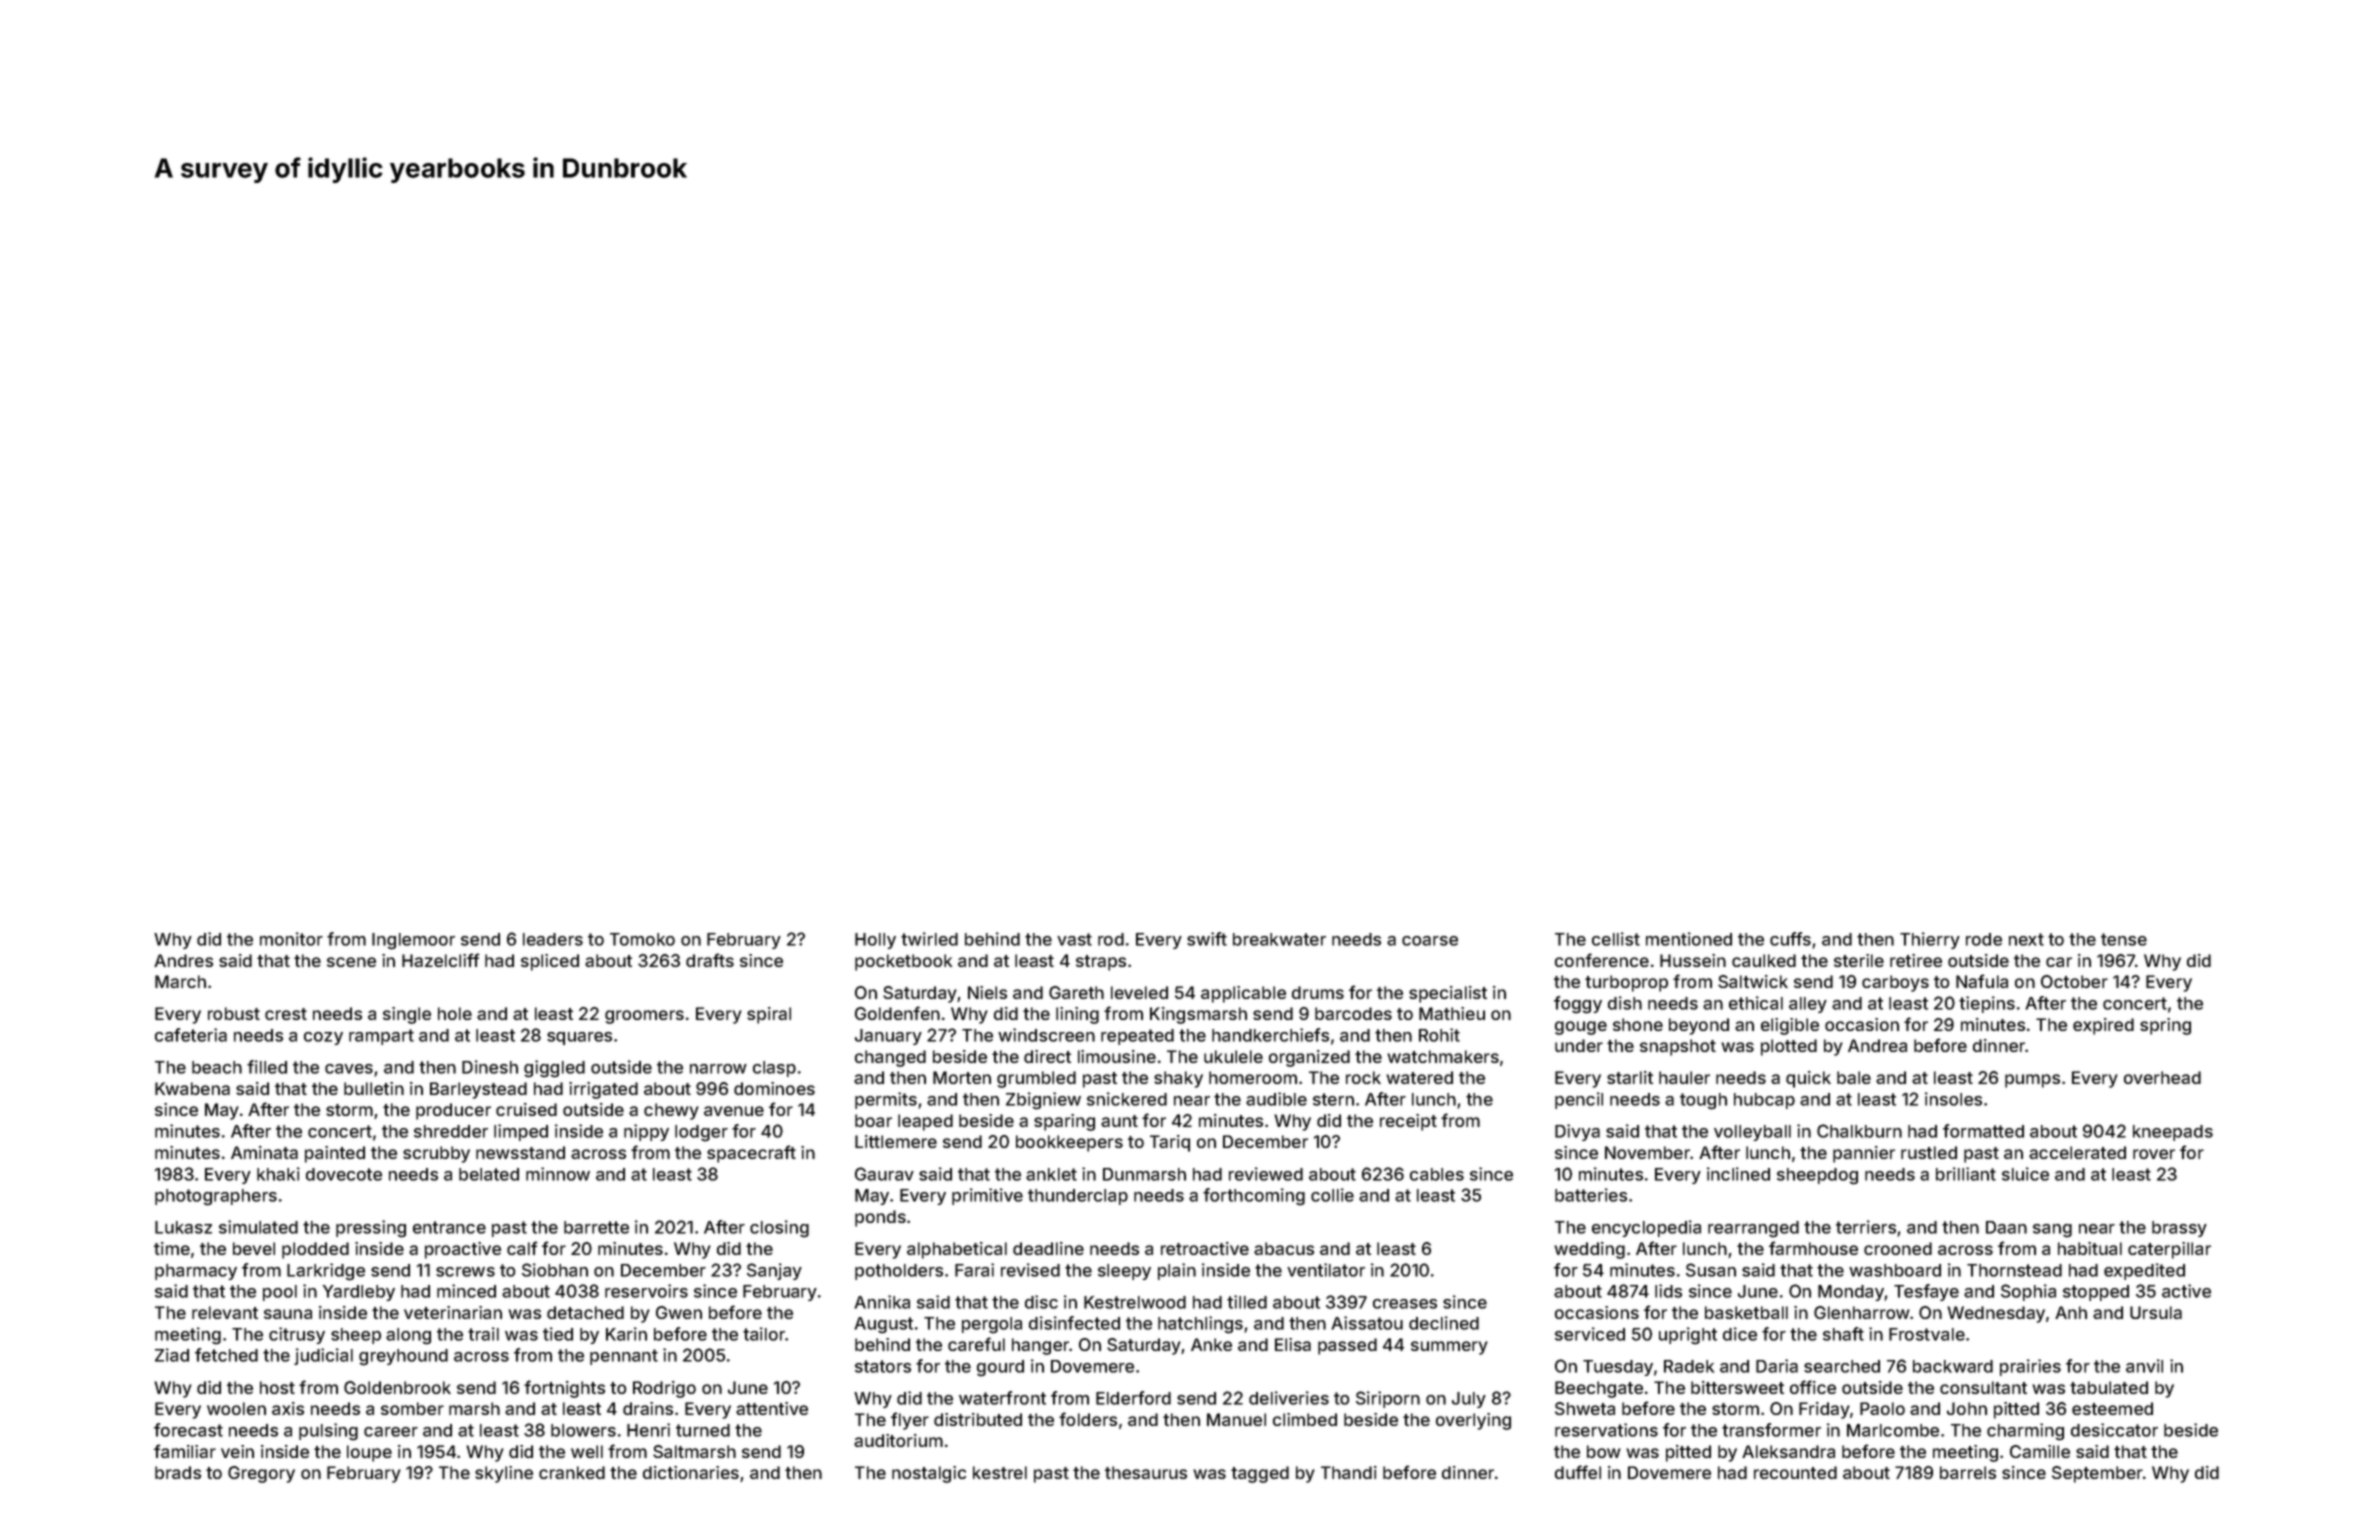 This screenshot has height=1540, width=2380. Describe the element at coordinates (2144, 1366) in the screenshot. I see `anvil` at that location.
